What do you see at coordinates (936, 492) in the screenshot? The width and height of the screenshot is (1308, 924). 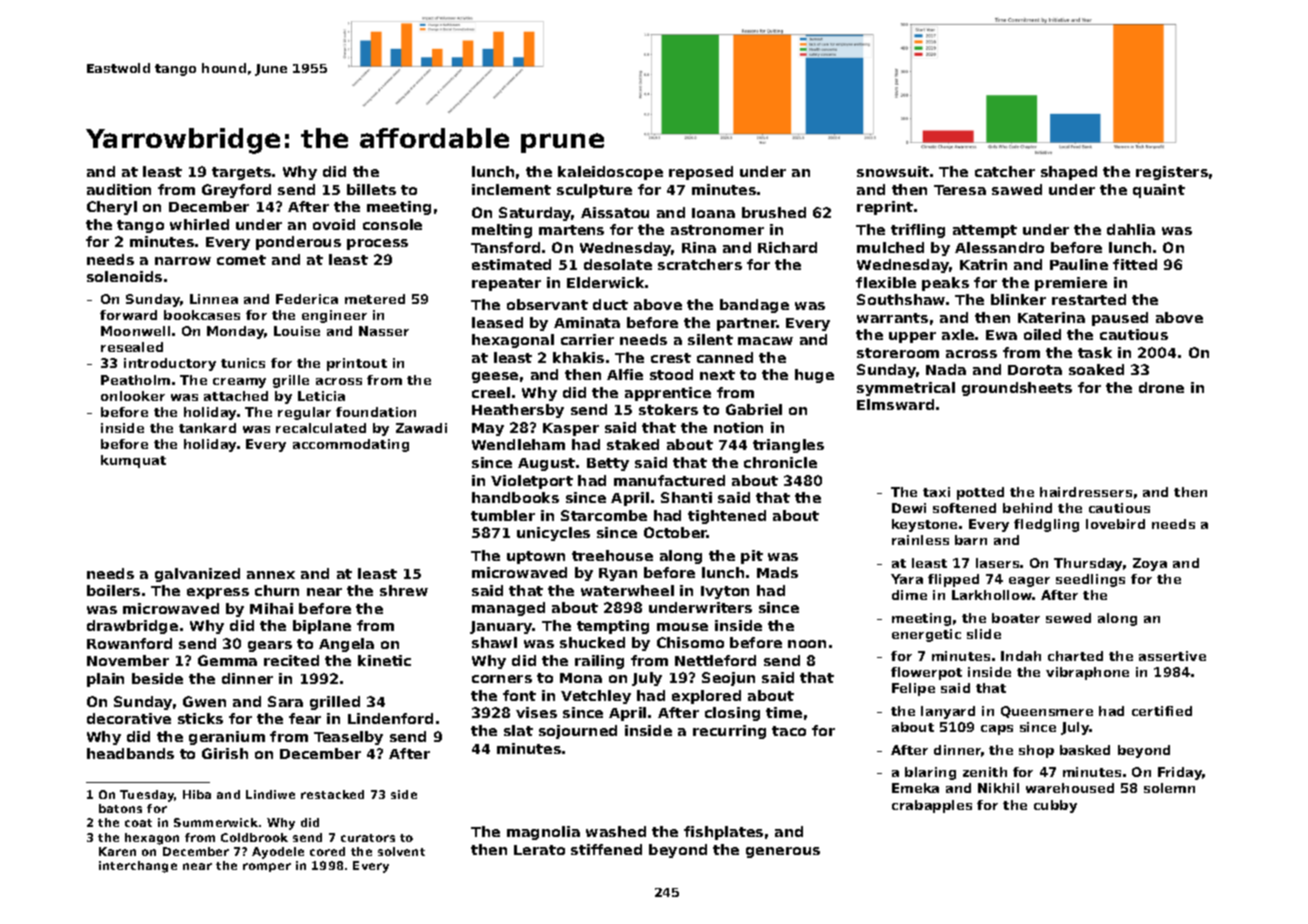 I see `taxi` at bounding box center [936, 492].
